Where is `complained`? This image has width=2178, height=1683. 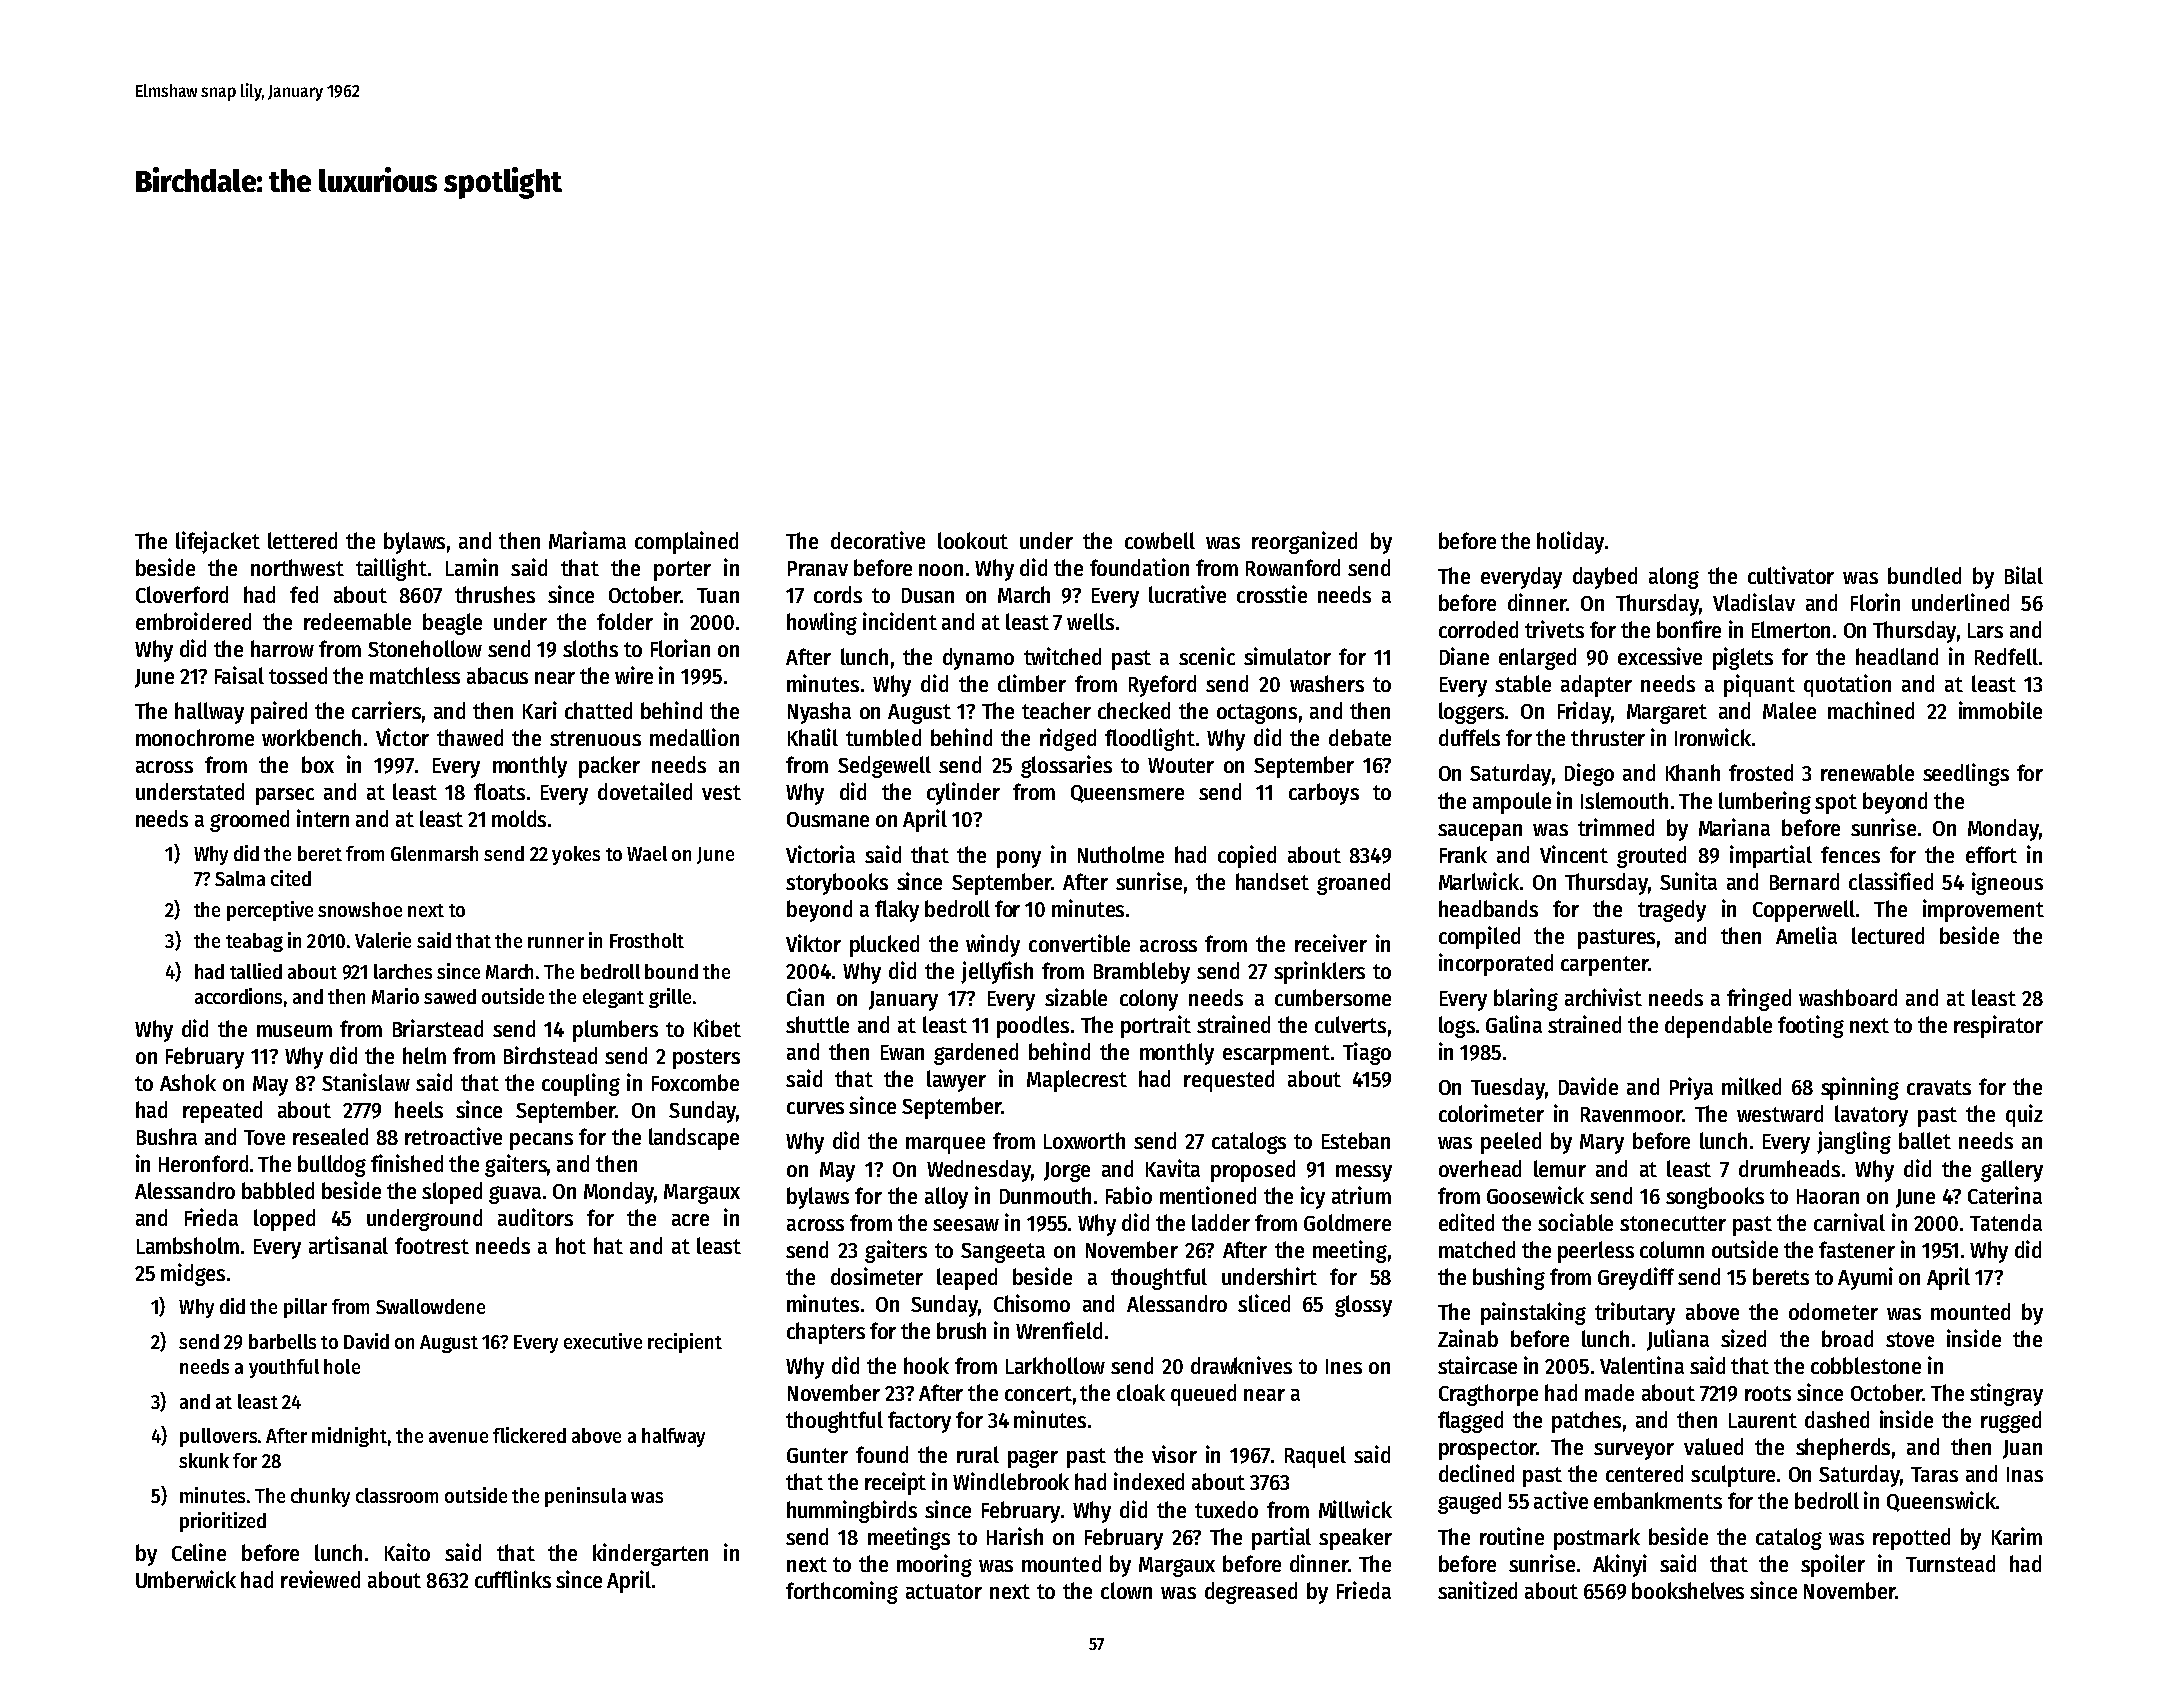
complained is located at coordinates (686, 542).
